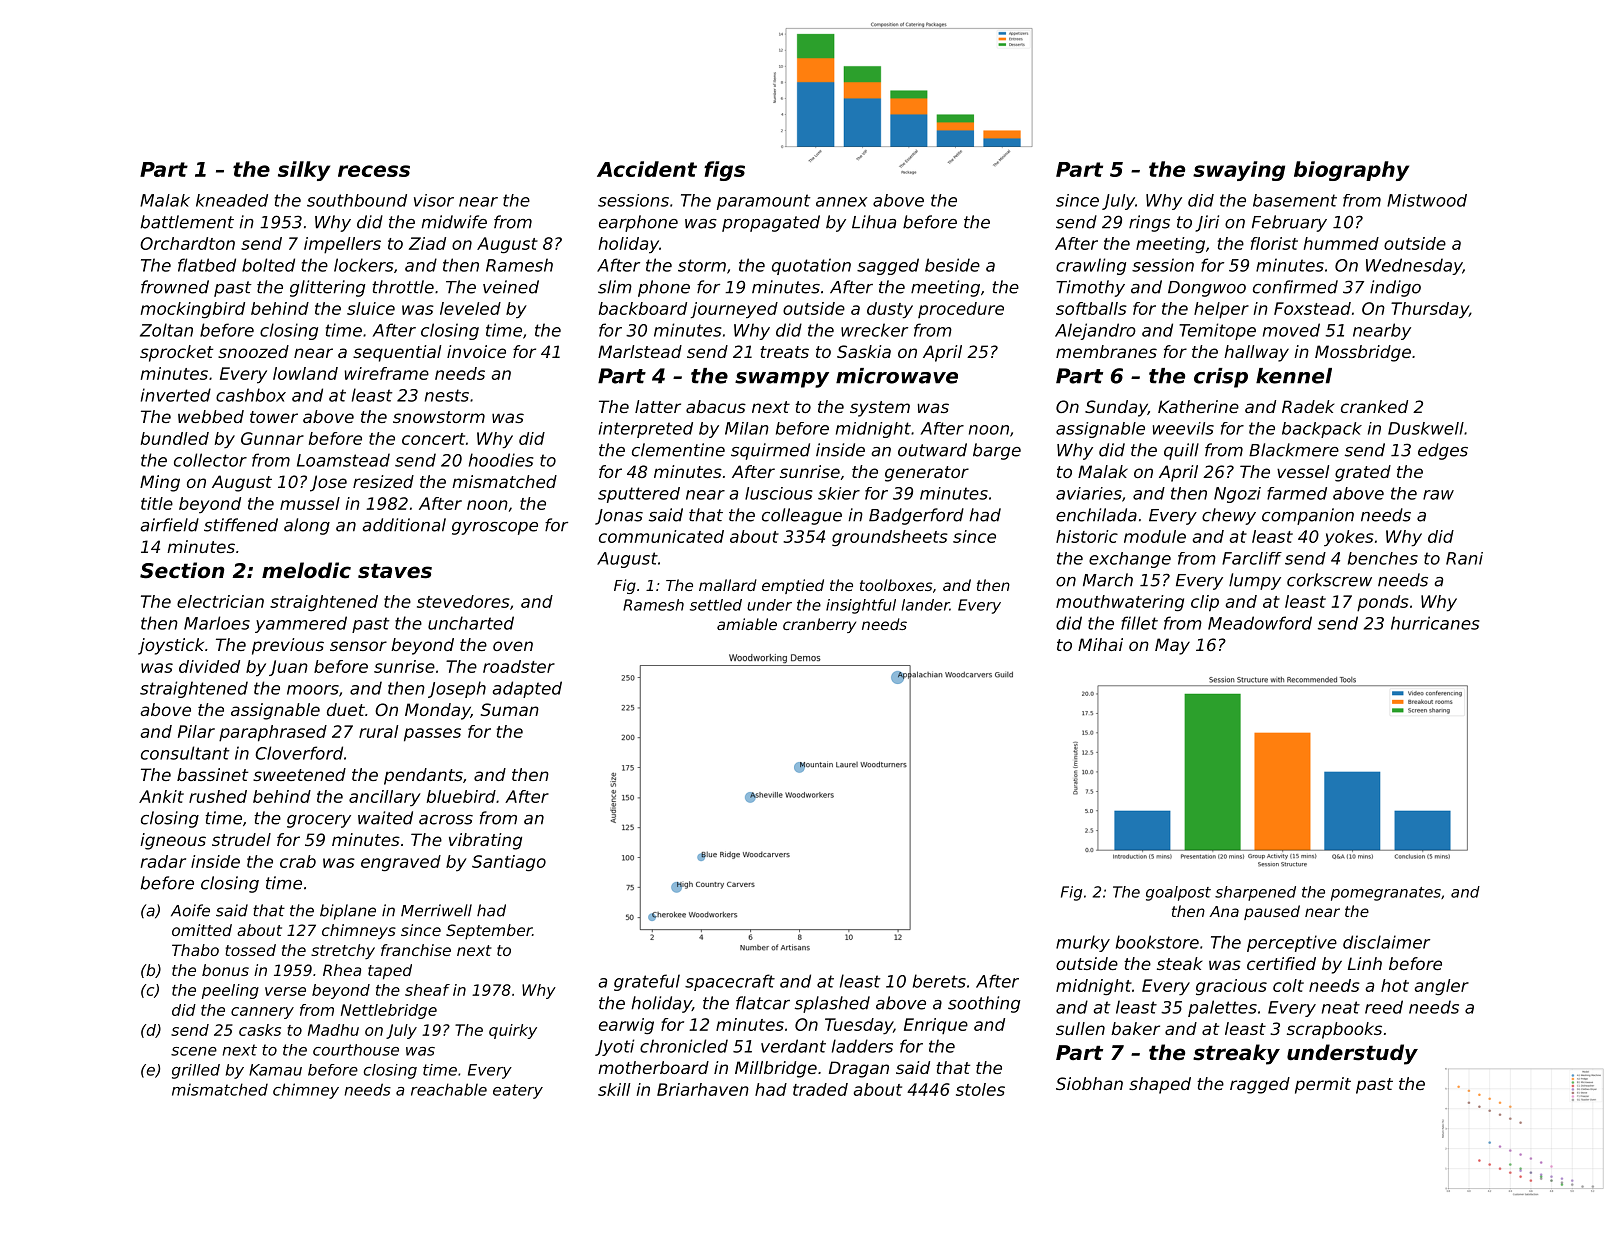  I want to click on Briarhaven, so click(703, 1089).
